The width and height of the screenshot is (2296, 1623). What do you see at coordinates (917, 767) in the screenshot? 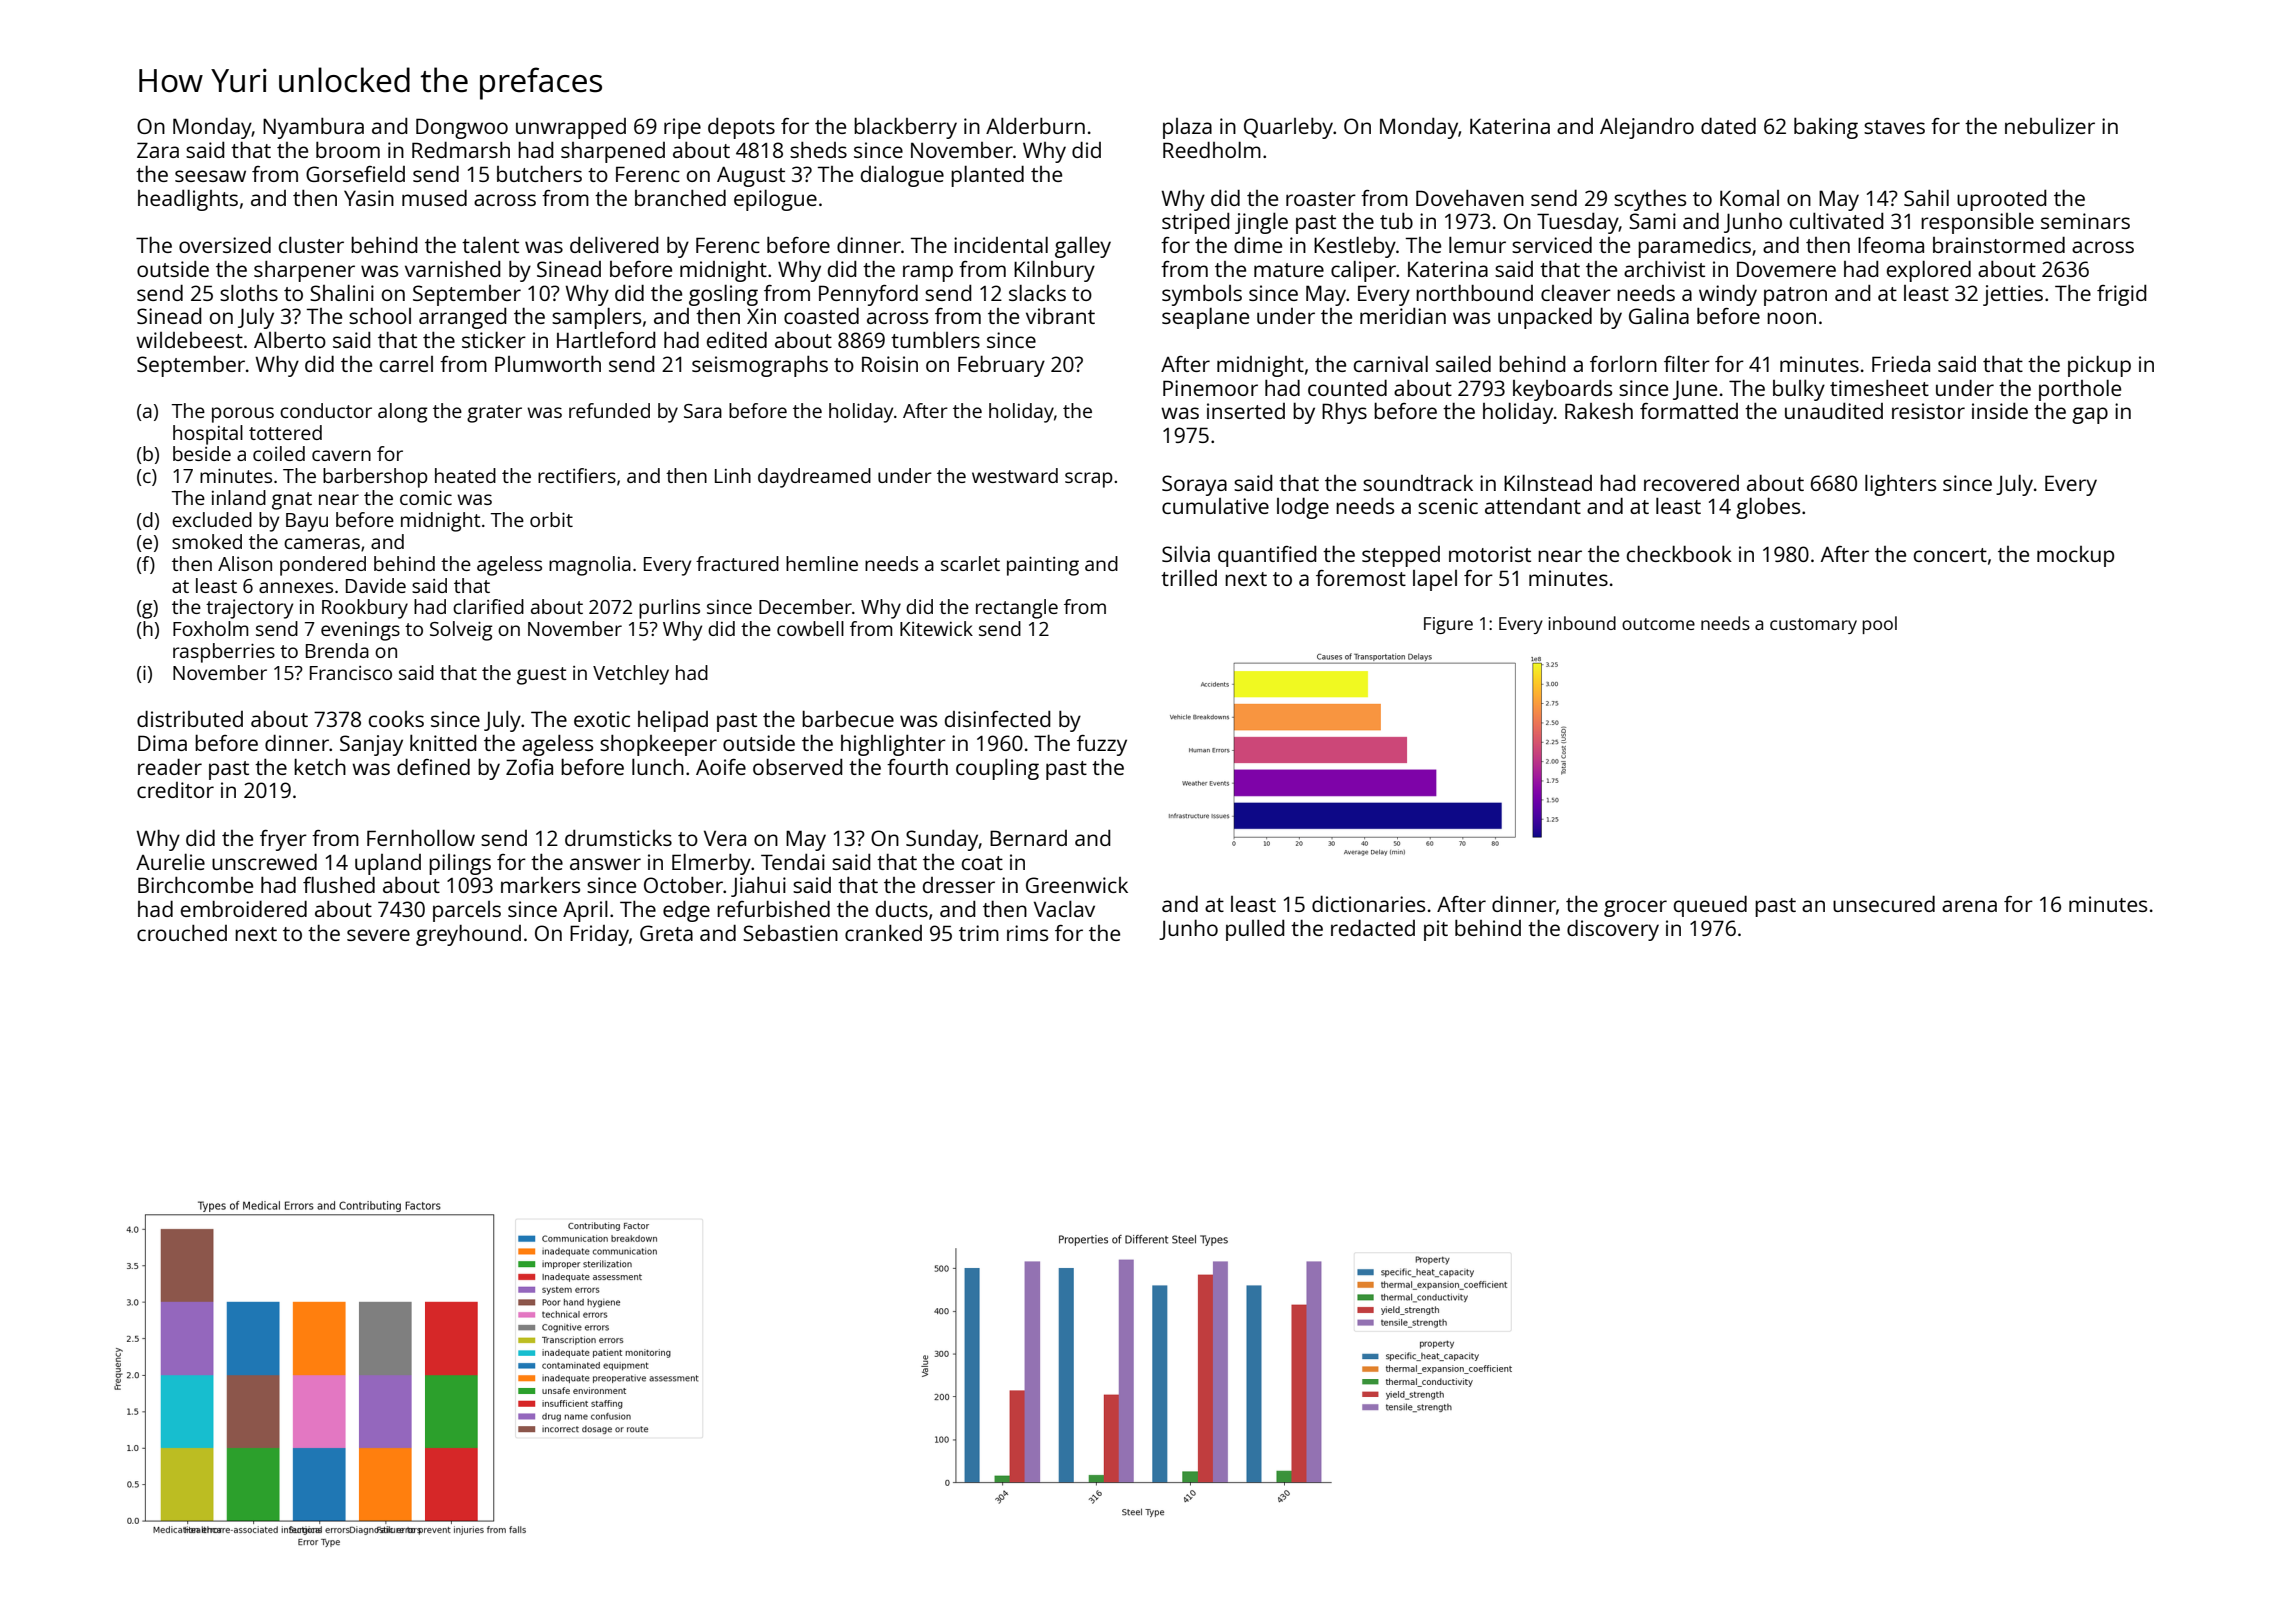
I see `fourth` at bounding box center [917, 767].
